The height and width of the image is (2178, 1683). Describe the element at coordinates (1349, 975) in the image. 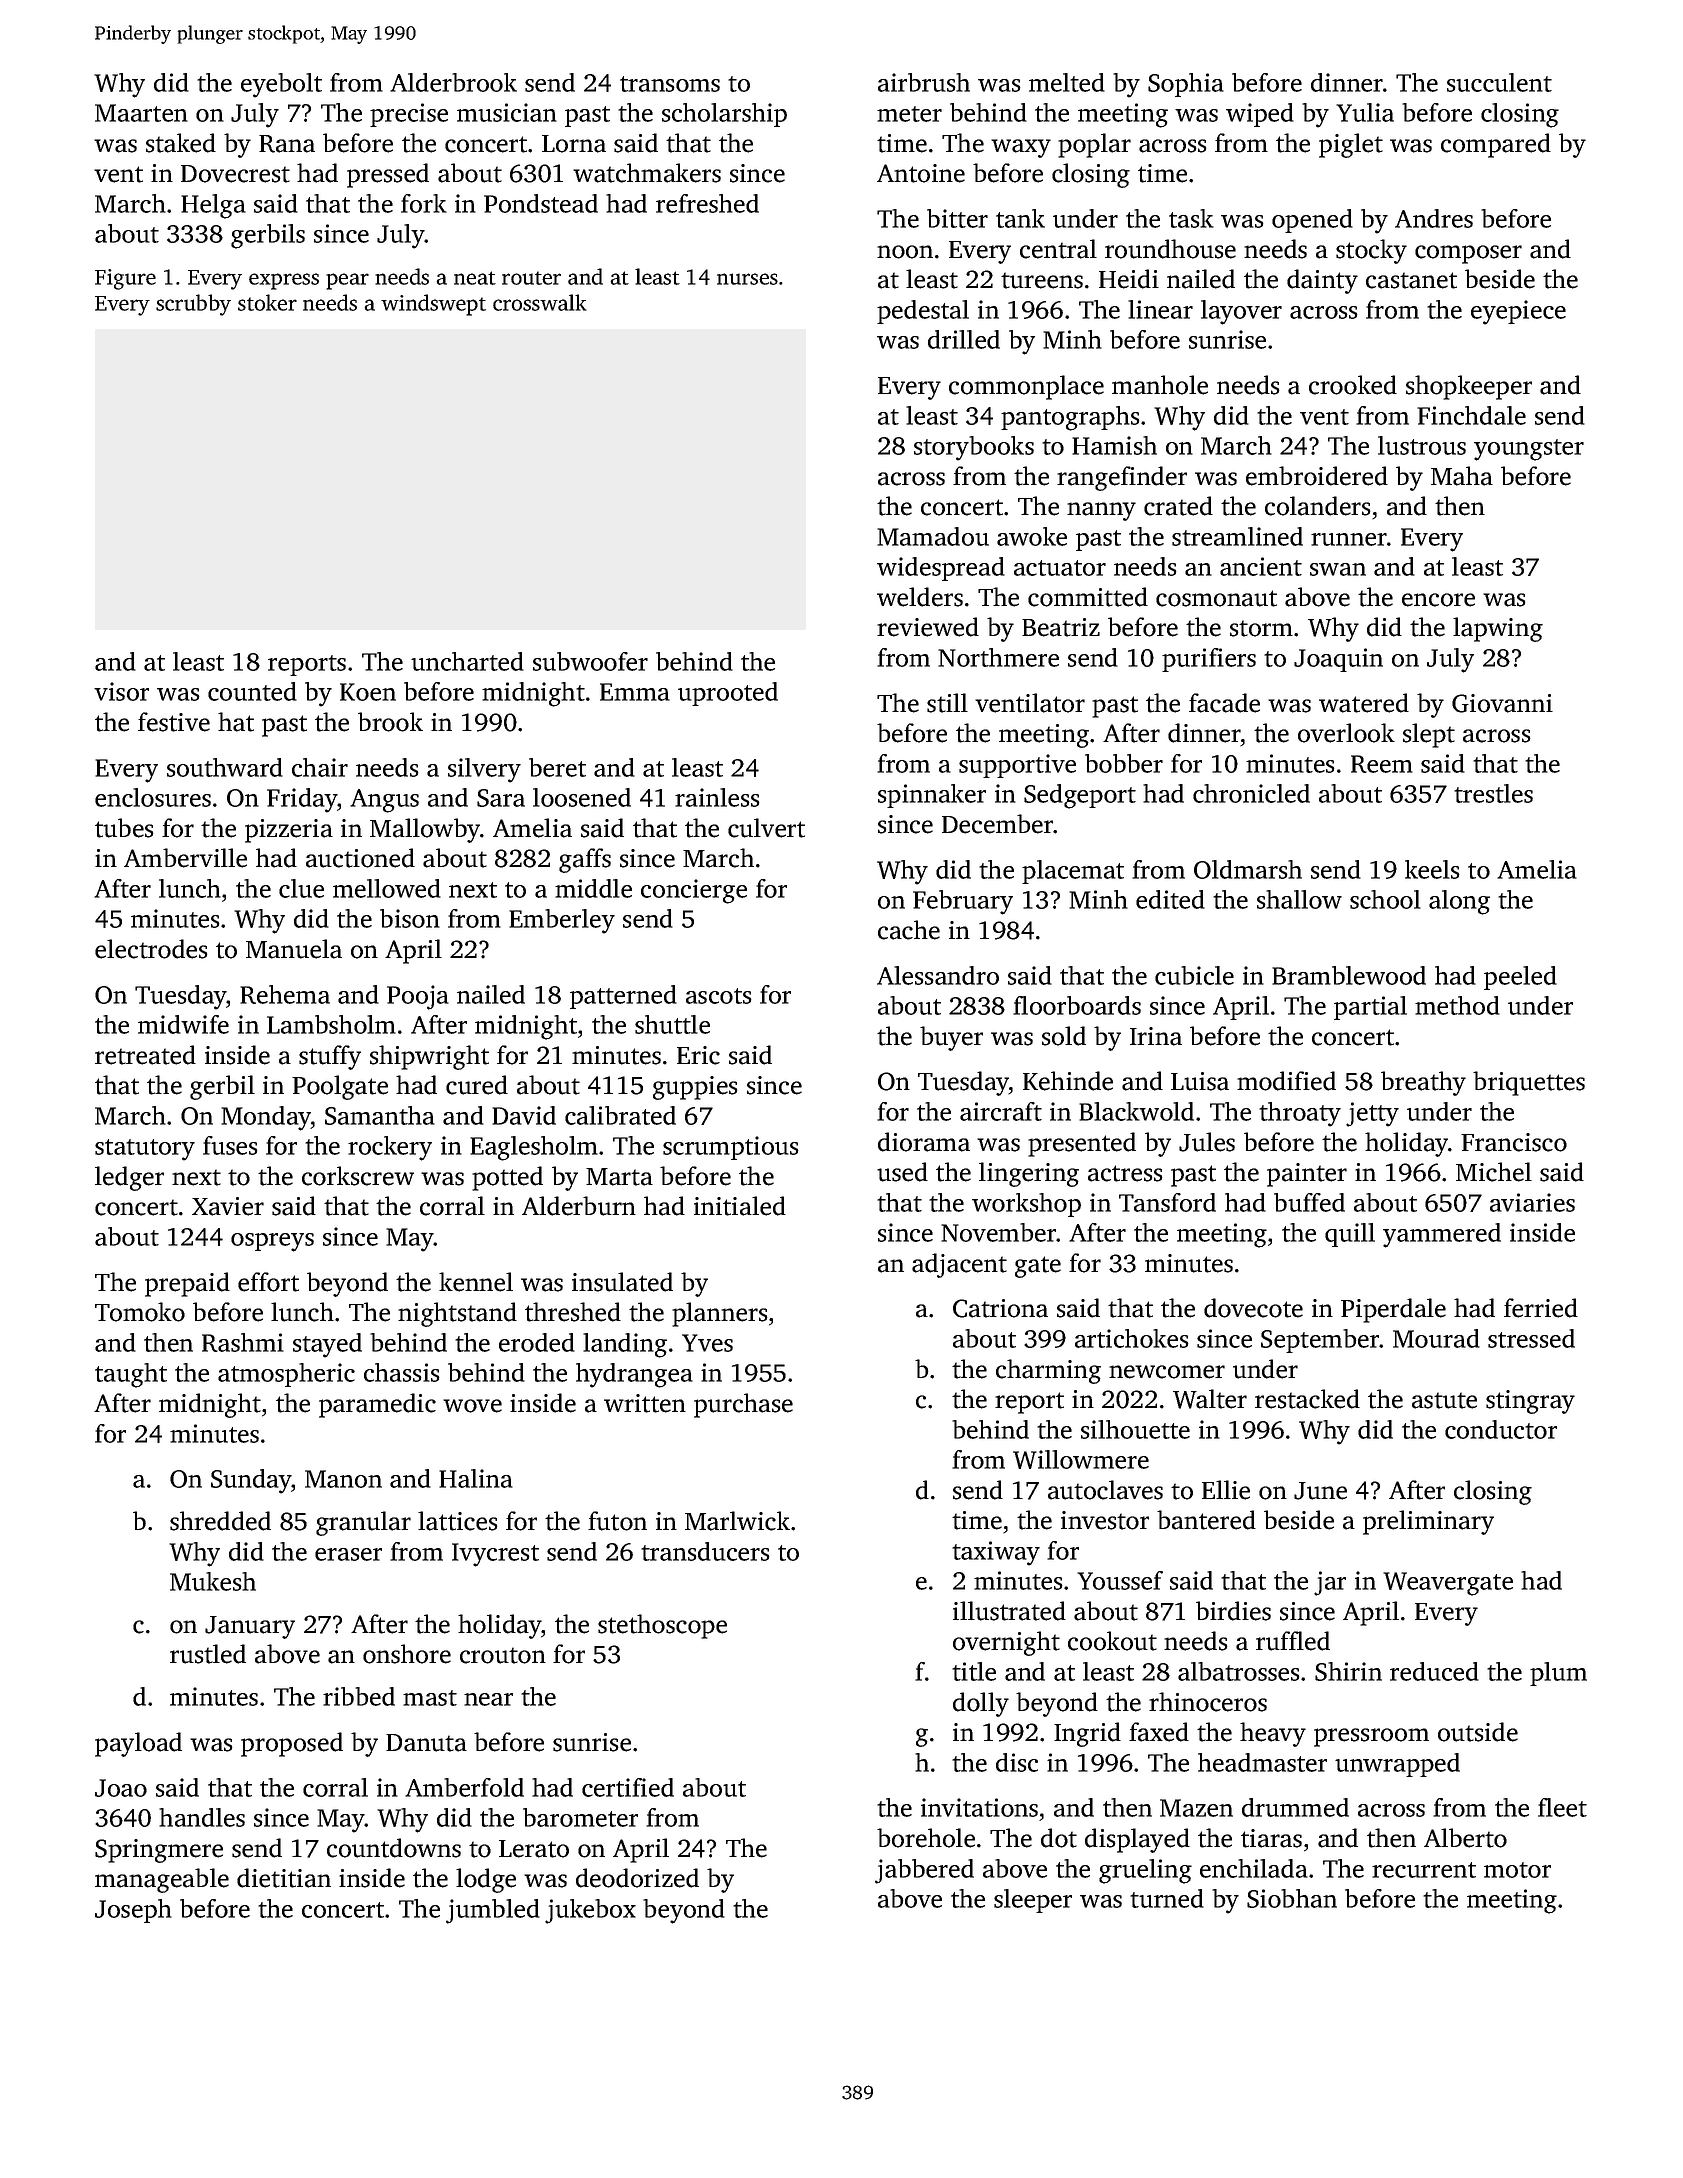

I see `Bramblewood` at that location.
